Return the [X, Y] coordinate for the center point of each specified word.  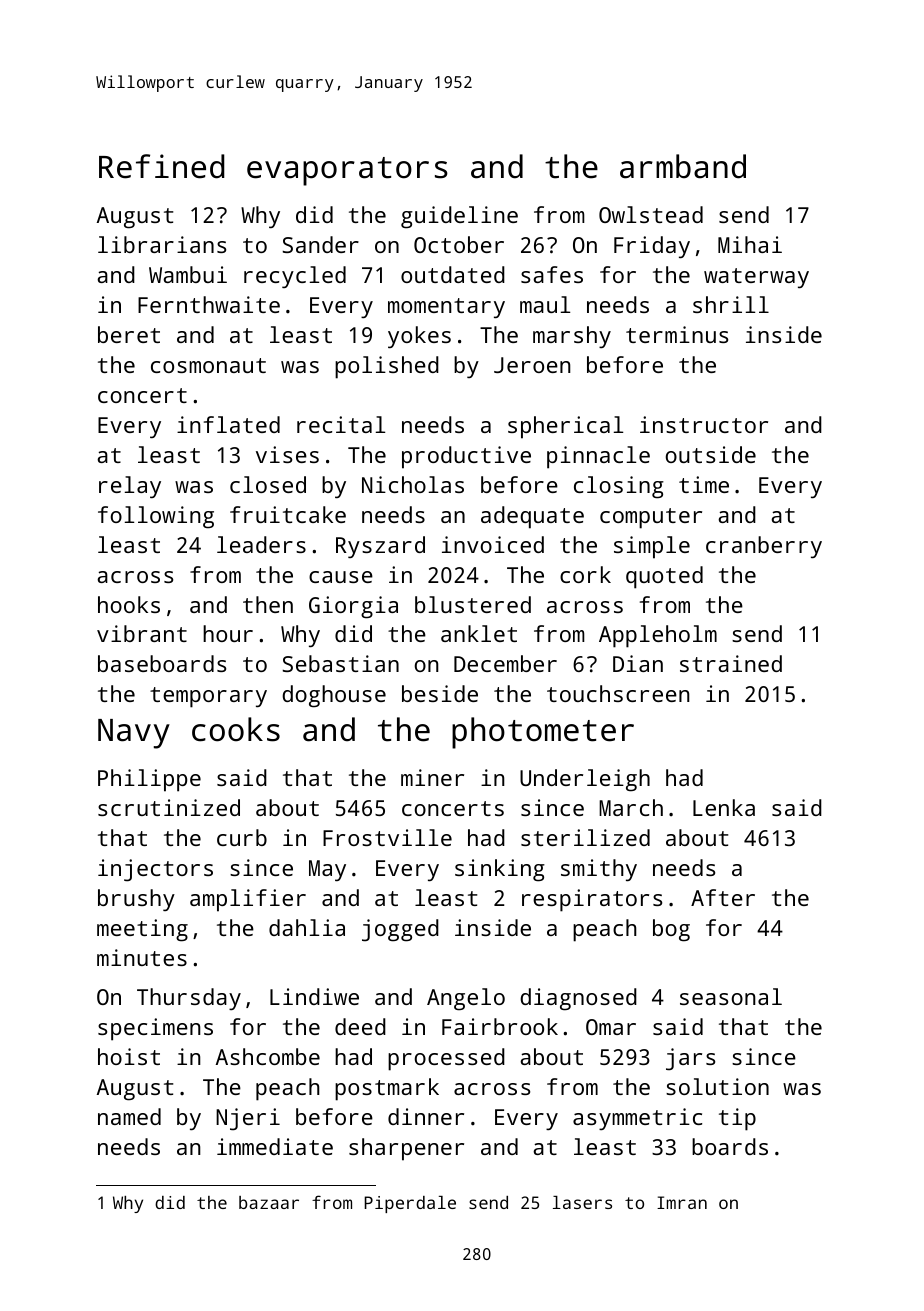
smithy [599, 870]
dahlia [307, 927]
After [723, 897]
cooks [236, 729]
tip [737, 1119]
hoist [129, 1056]
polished [387, 367]
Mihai [750, 244]
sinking [500, 870]
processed [446, 1059]
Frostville [387, 837]
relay [130, 487]
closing [619, 487]
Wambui [188, 274]
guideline [459, 217]
